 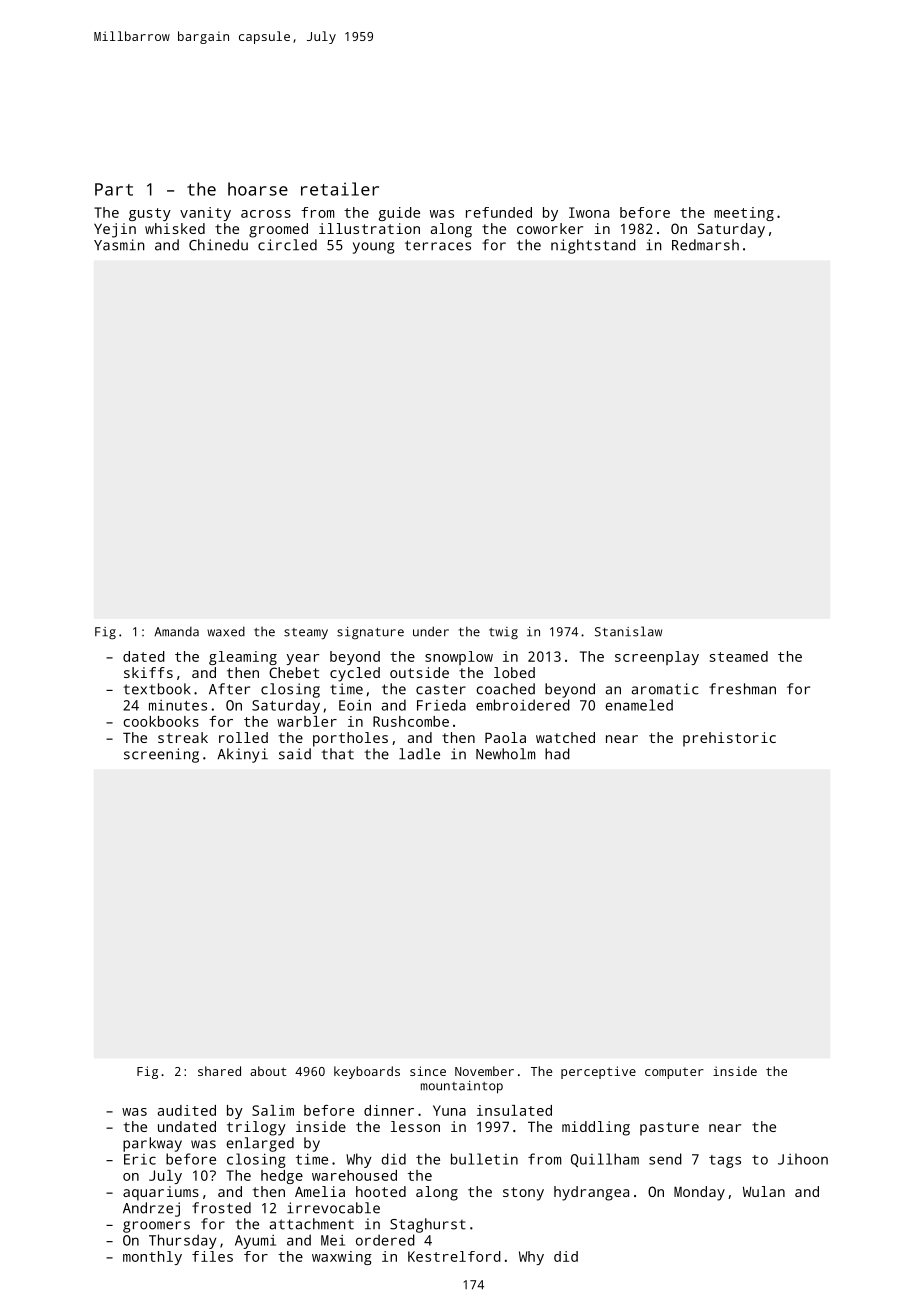 What do you see at coordinates (219, 1071) in the document?
I see `shared` at bounding box center [219, 1071].
